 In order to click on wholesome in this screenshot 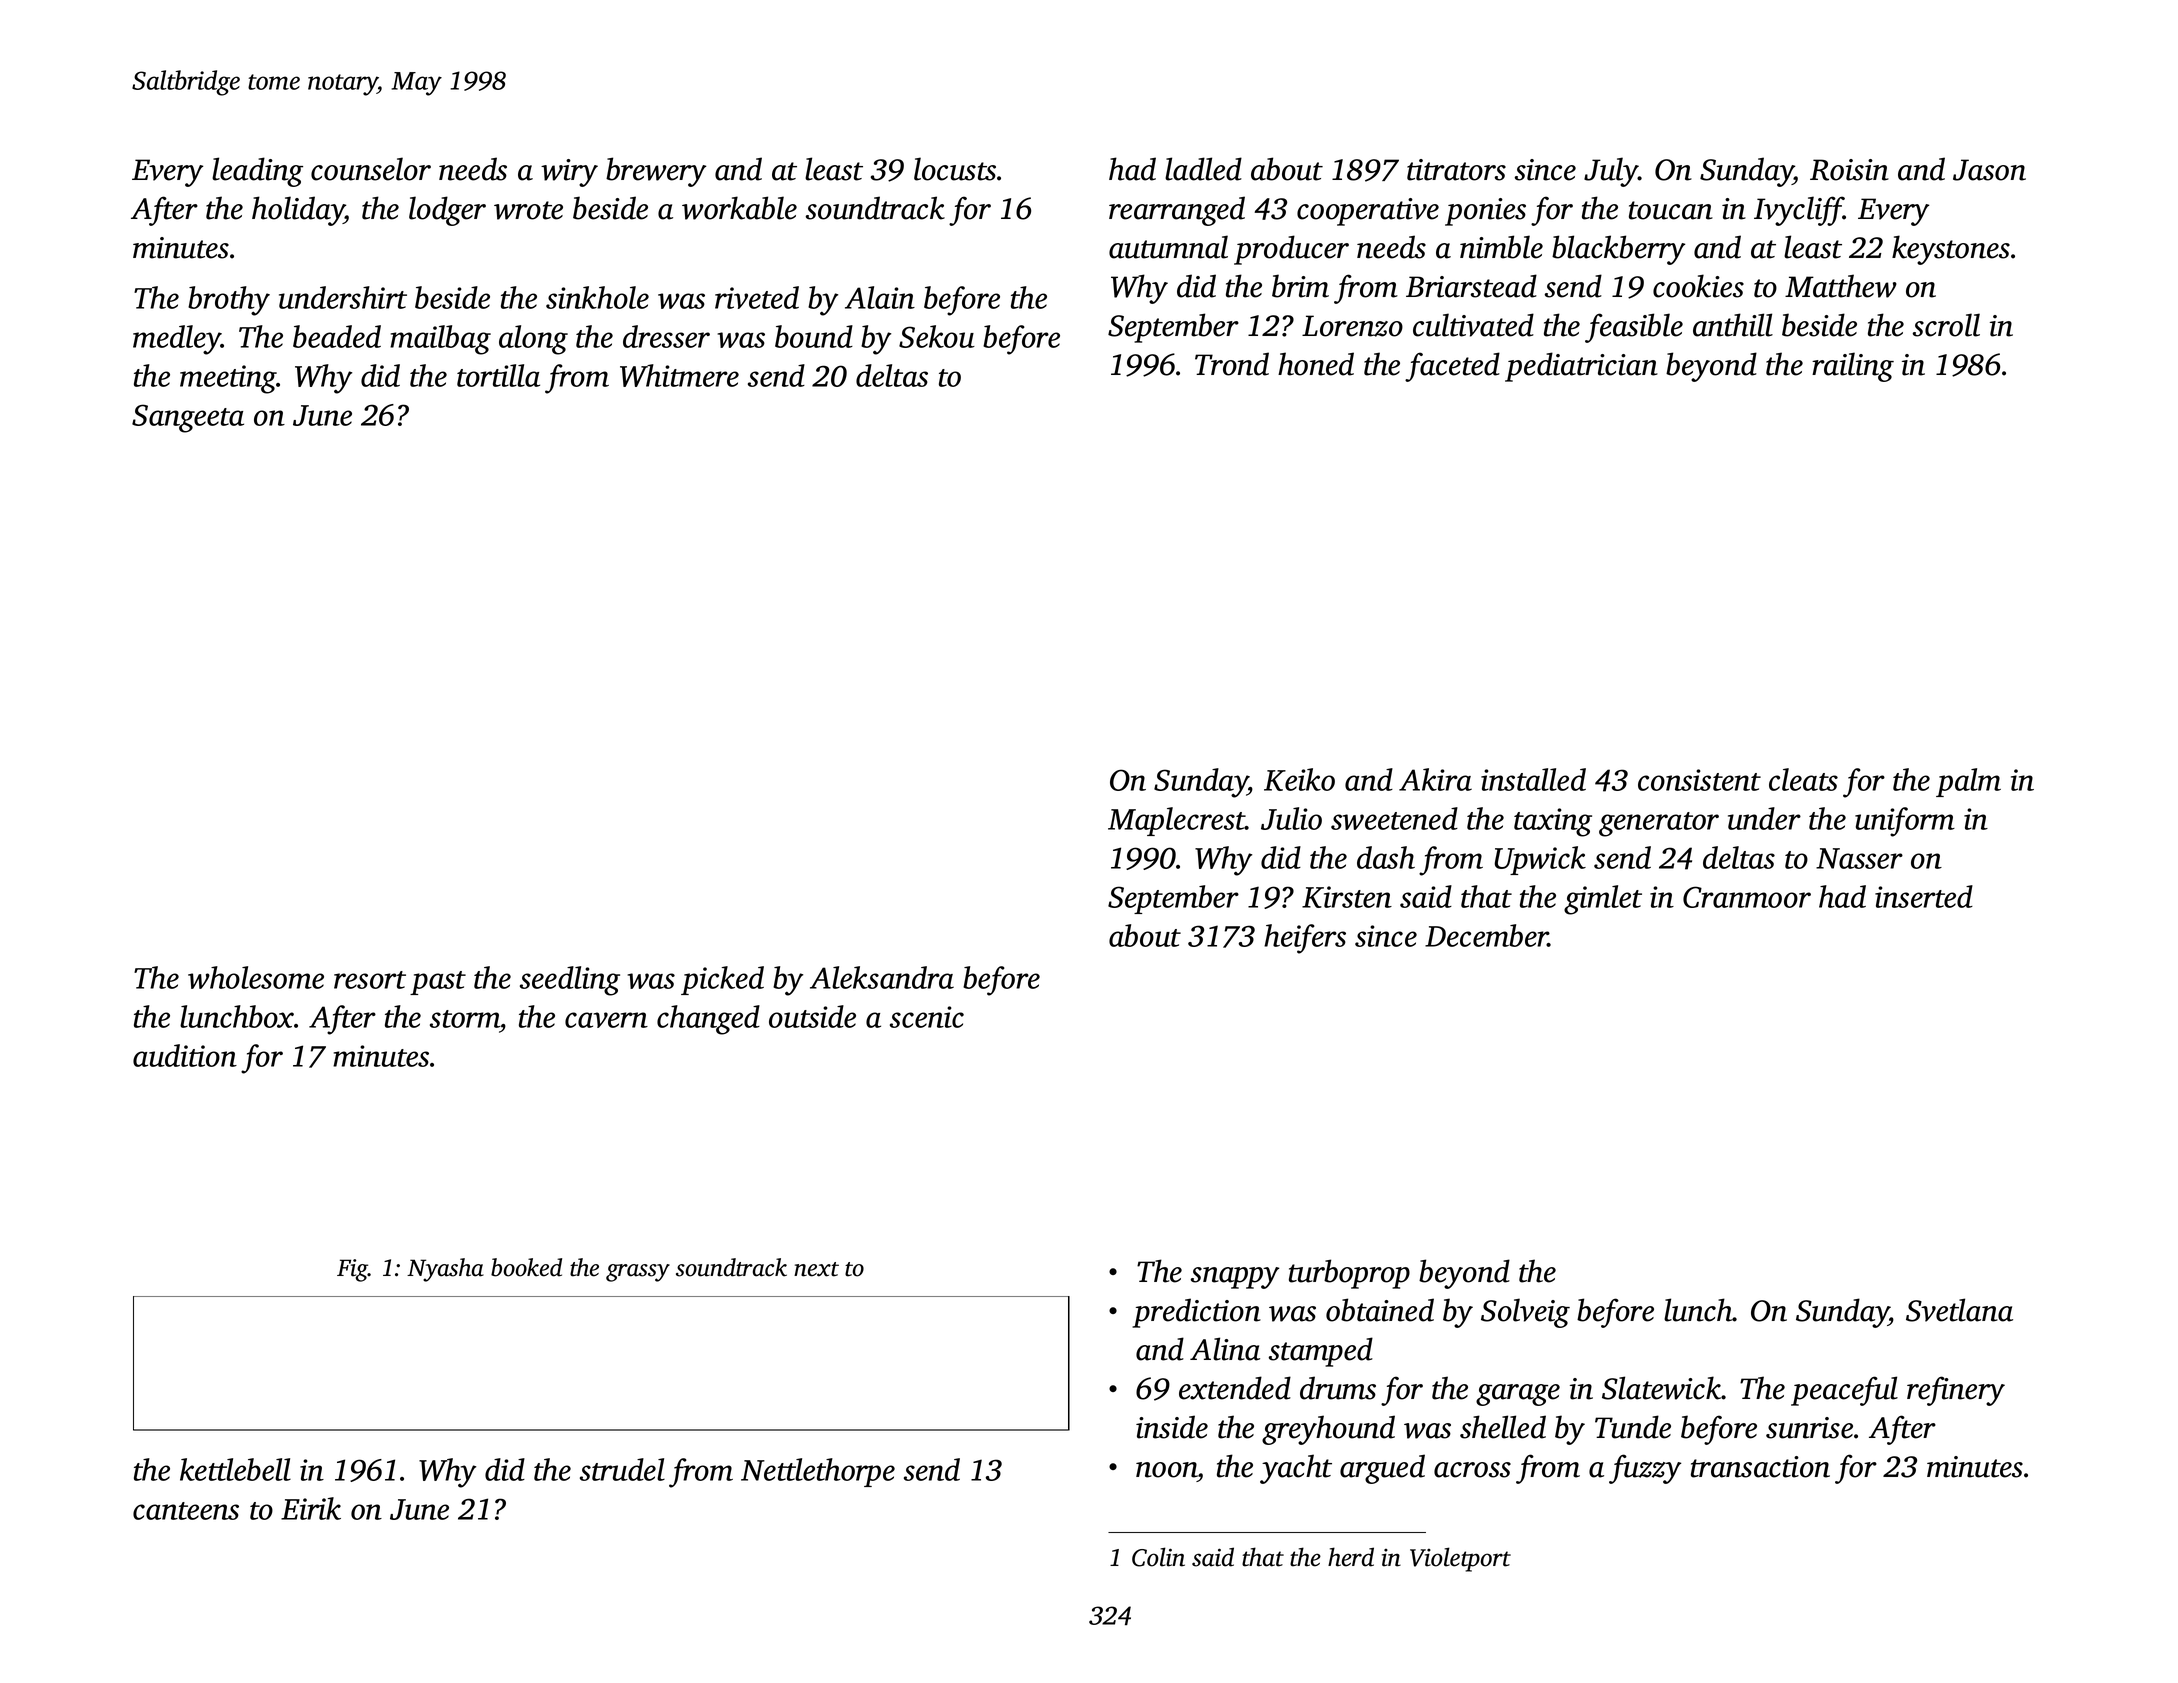, I will do `click(256, 977)`.
